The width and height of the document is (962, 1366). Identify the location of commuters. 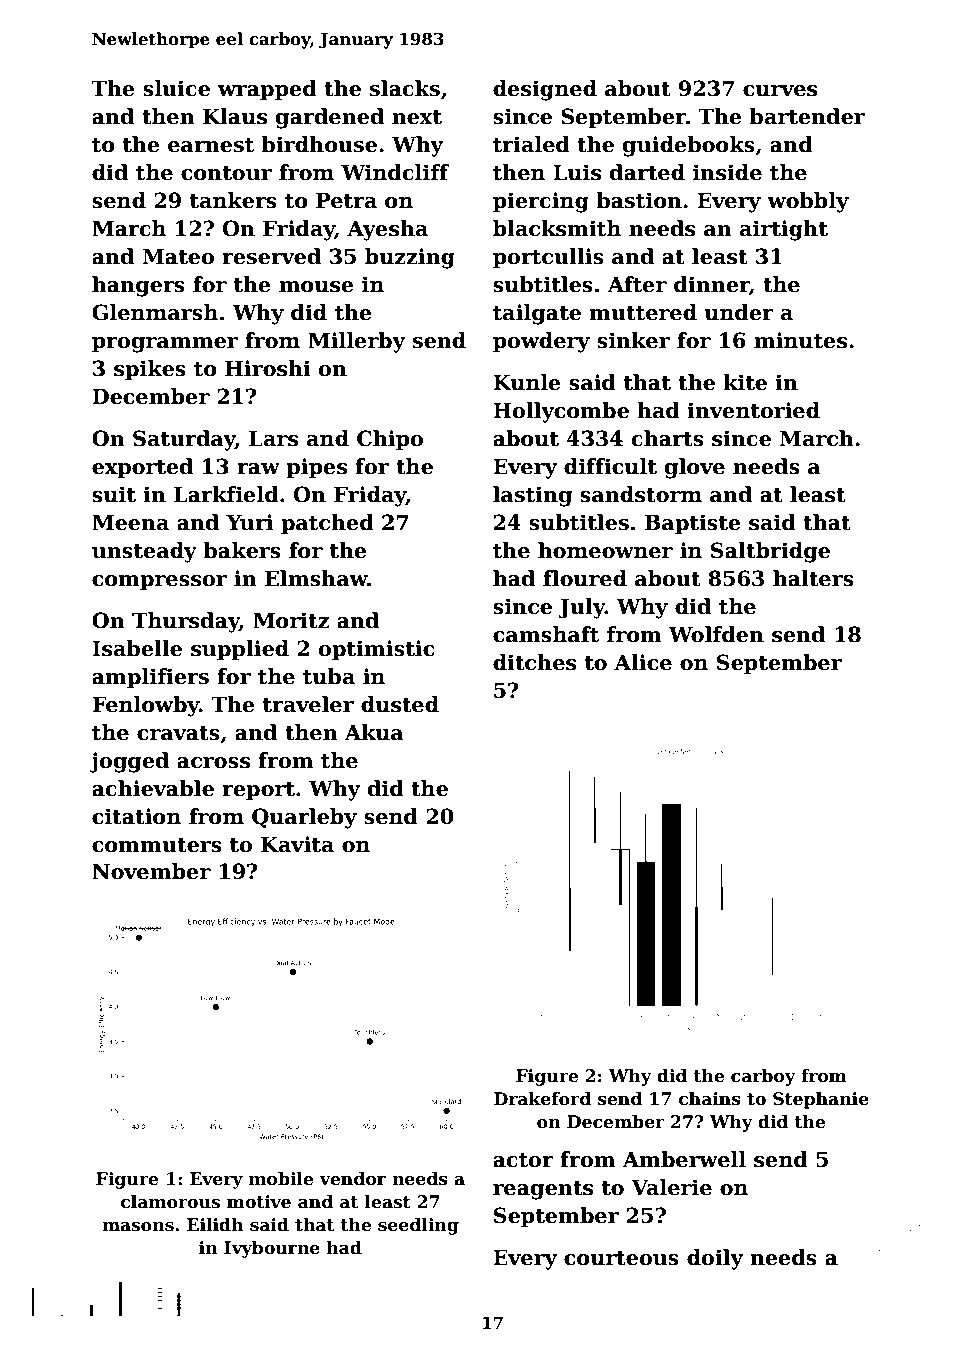
(157, 845).
